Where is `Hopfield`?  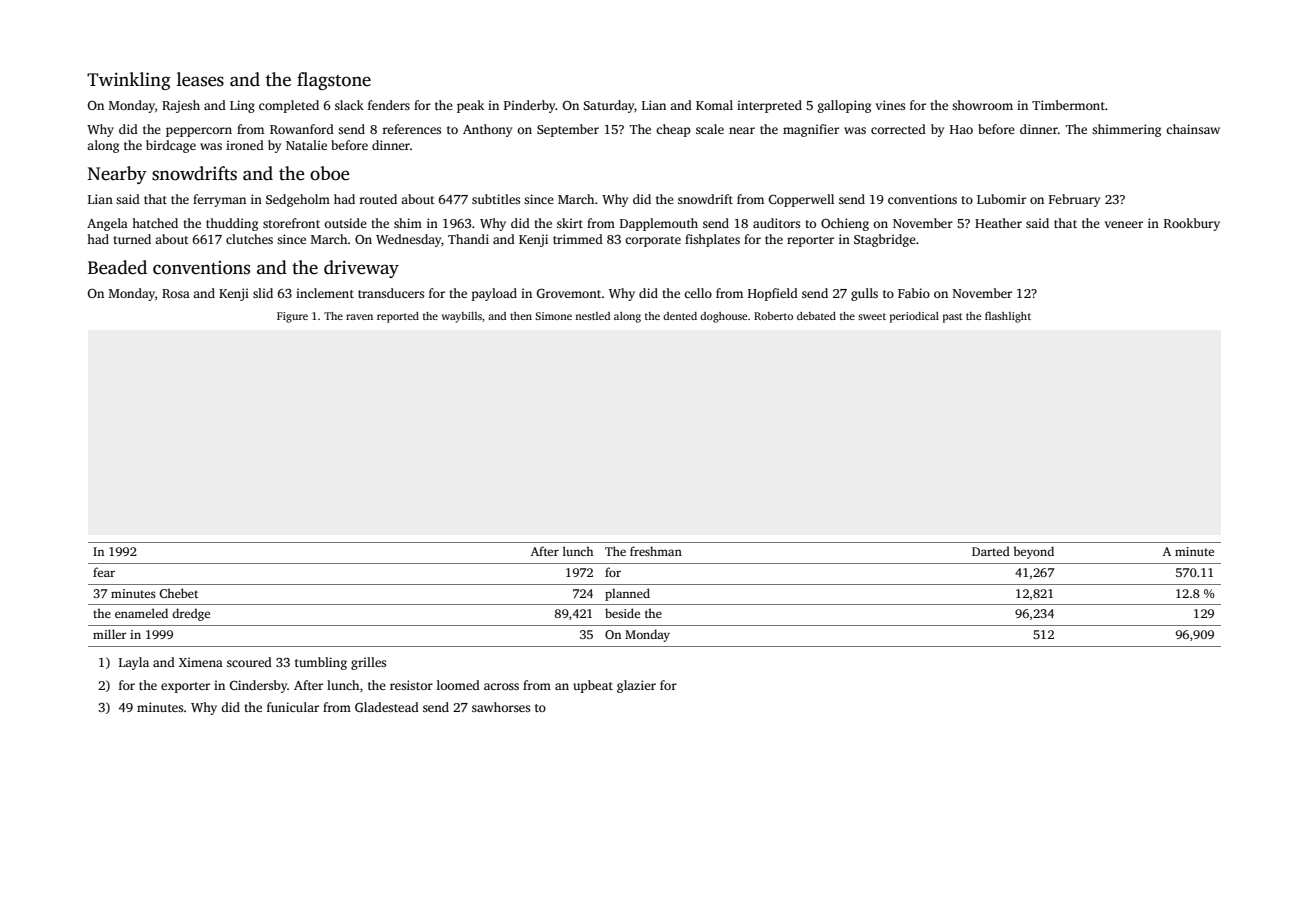 Hopfield is located at coordinates (773, 294).
